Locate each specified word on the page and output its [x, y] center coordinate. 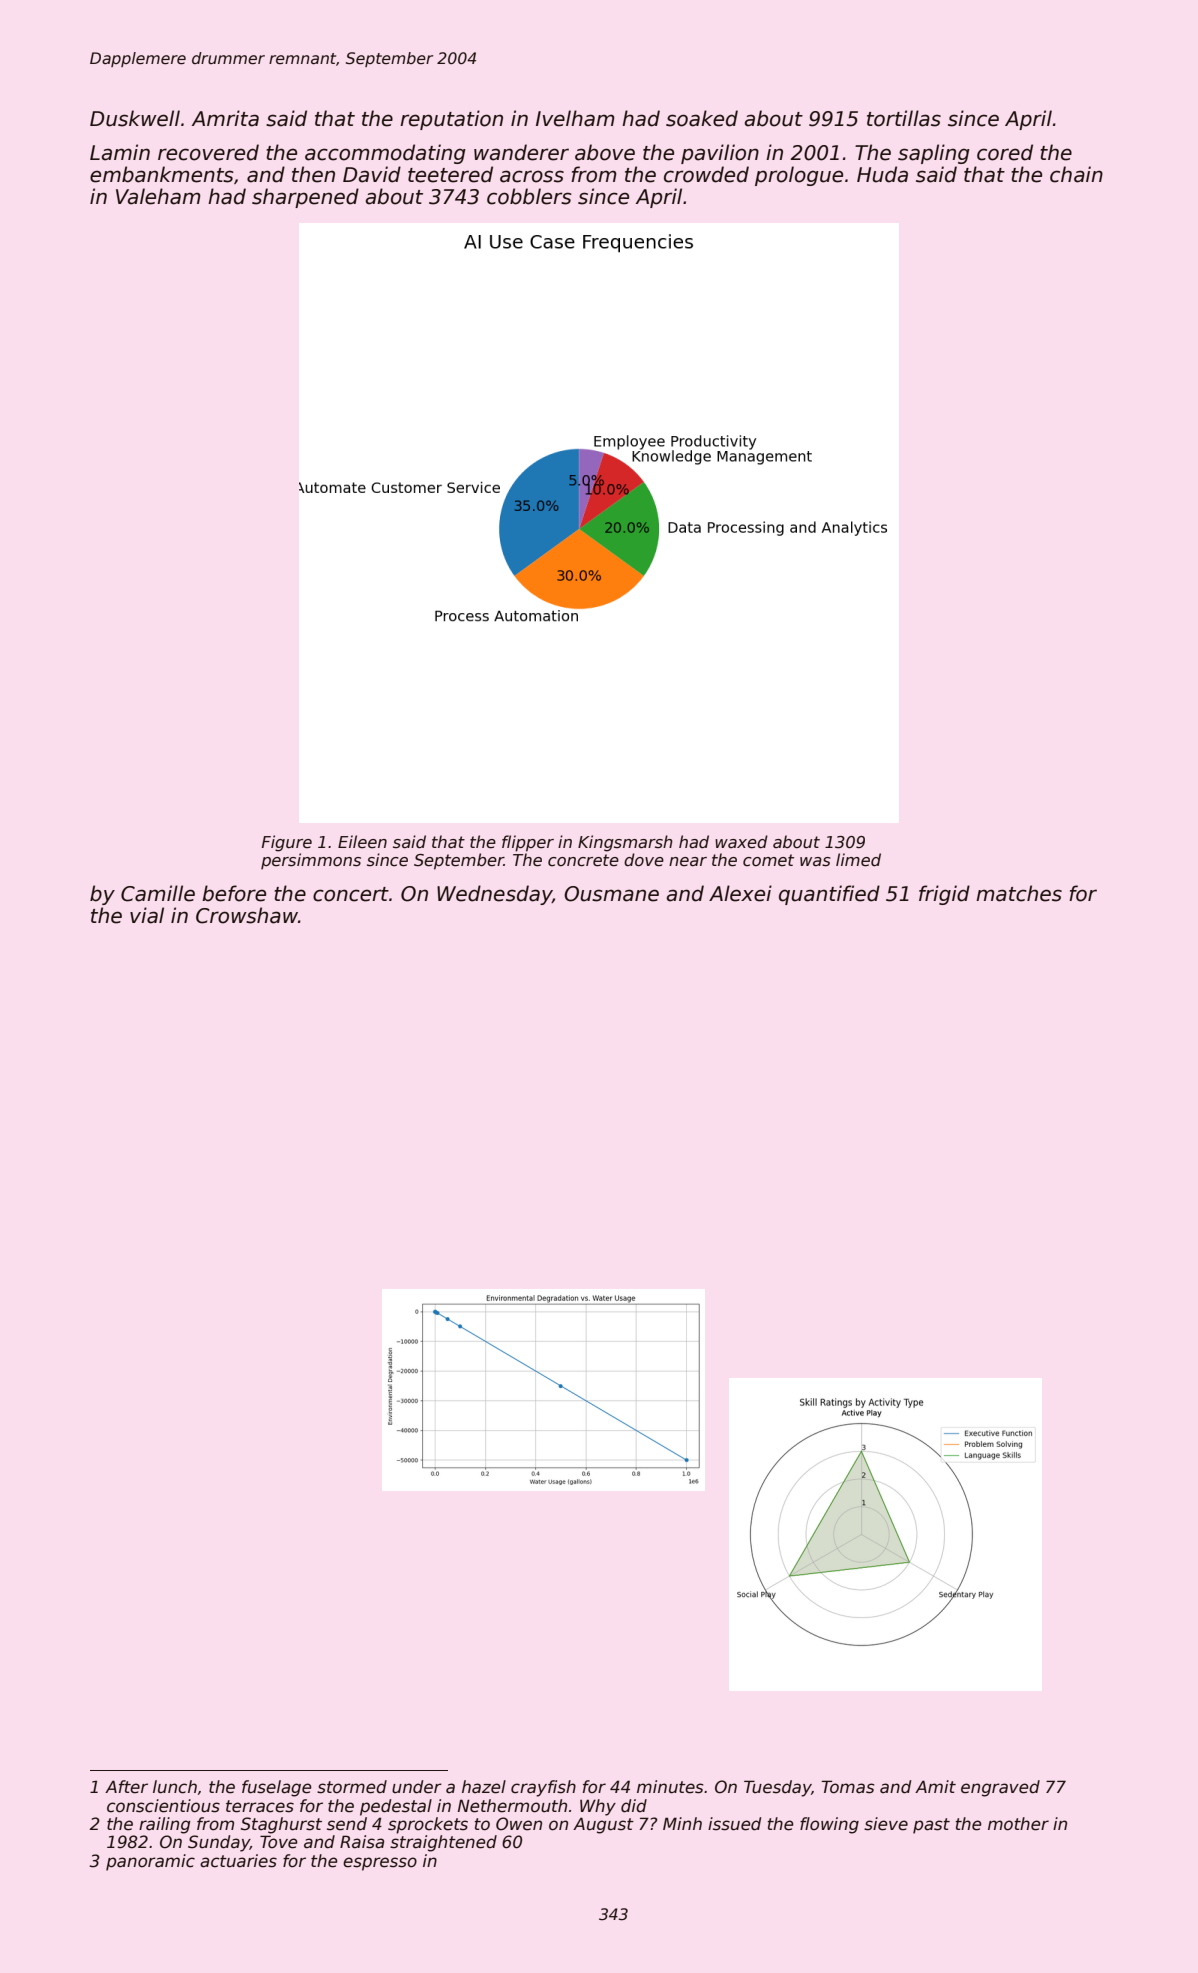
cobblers [529, 196]
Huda [882, 174]
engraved [1000, 1788]
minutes [670, 1787]
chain [1076, 174]
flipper [528, 843]
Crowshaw [247, 915]
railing [165, 1825]
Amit [935, 1786]
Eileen [362, 841]
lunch [175, 1787]
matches [1019, 893]
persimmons [311, 861]
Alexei [740, 893]
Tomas [848, 1787]
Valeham [158, 196]
